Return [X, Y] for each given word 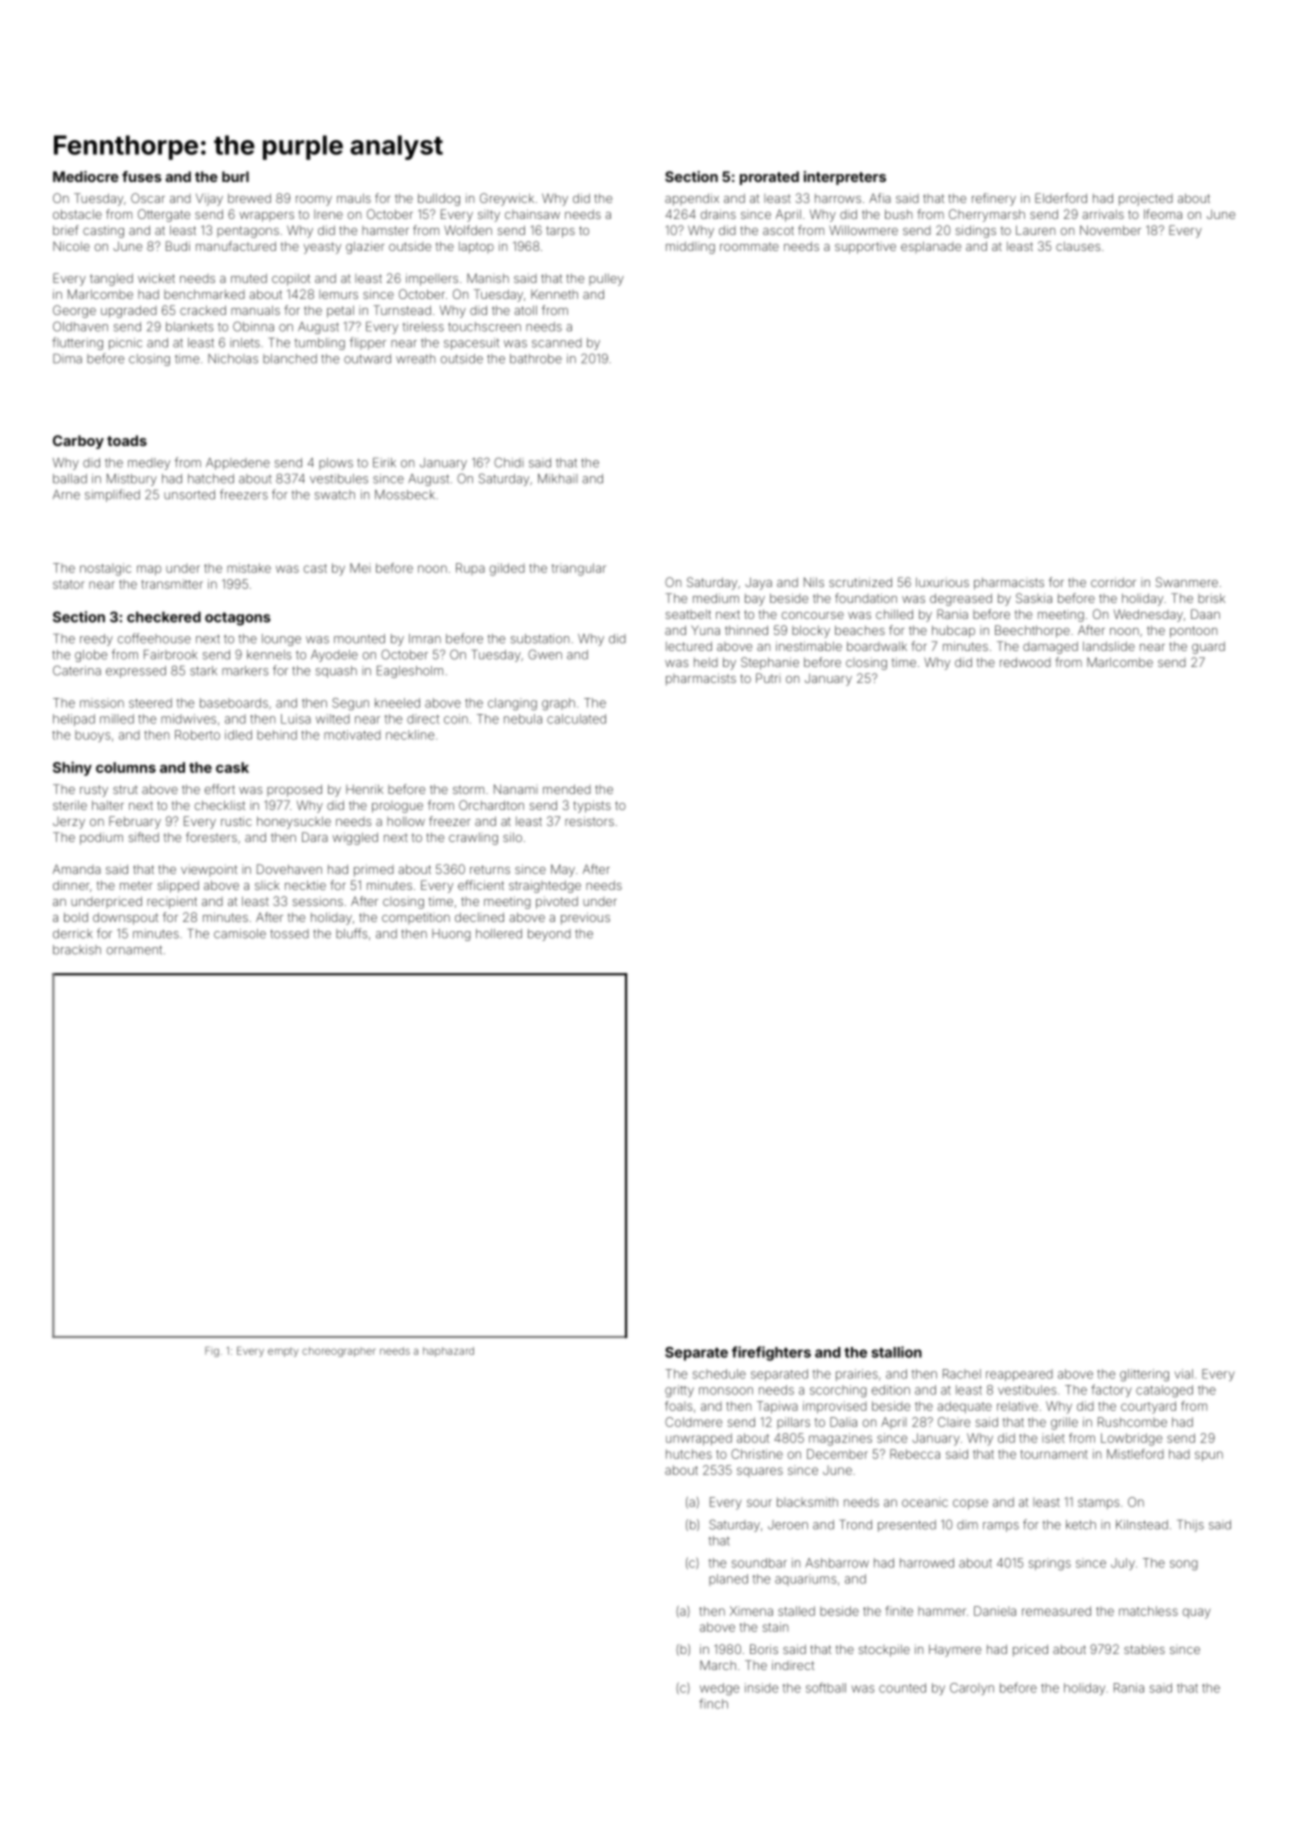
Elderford [1061, 198]
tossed [289, 934]
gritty [679, 1391]
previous [585, 918]
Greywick [507, 199]
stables [1144, 1649]
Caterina [77, 670]
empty [283, 1352]
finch [713, 1703]
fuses [142, 176]
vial [1184, 1374]
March [718, 1665]
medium [716, 598]
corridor [1113, 582]
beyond [549, 935]
